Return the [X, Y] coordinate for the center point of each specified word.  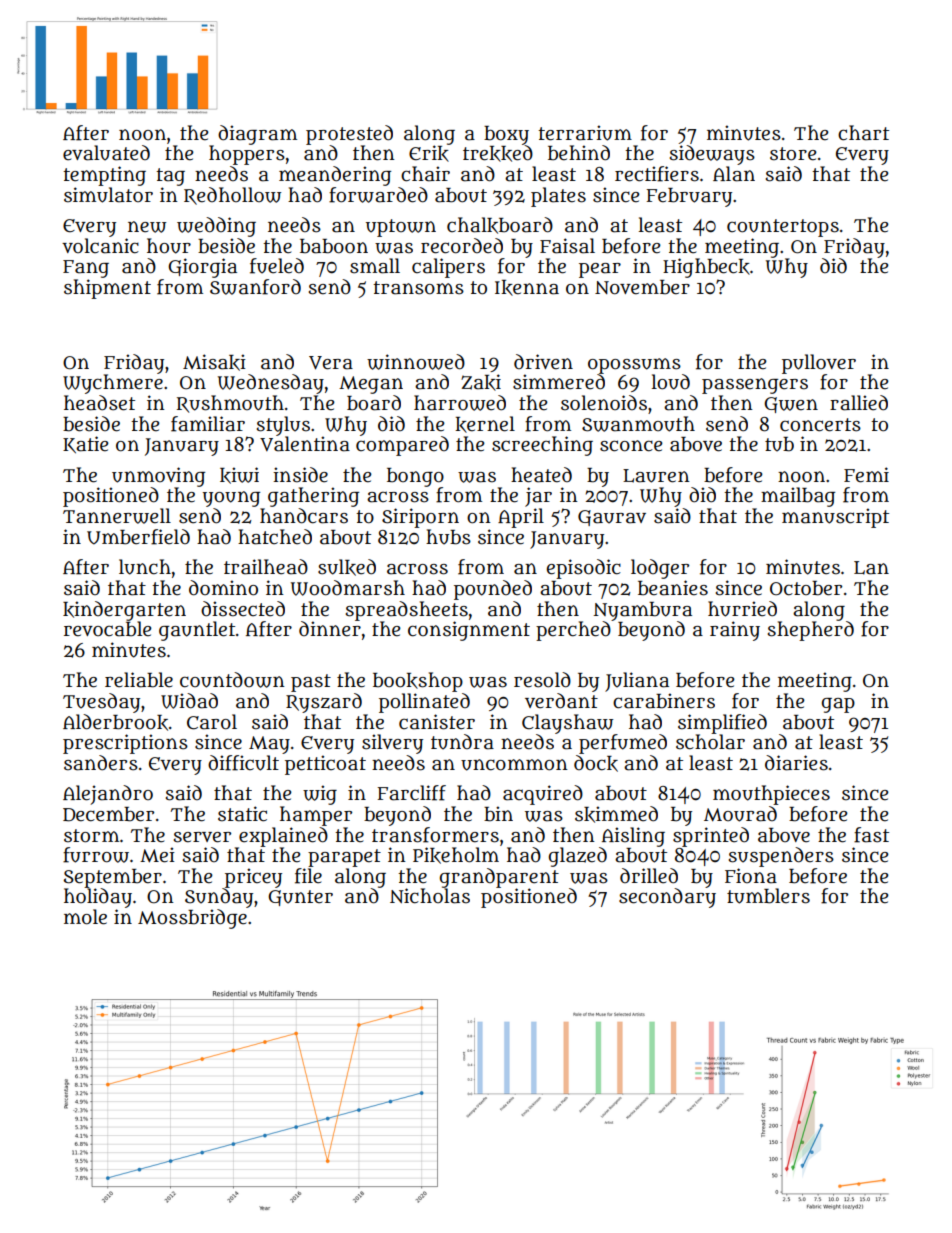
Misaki [214, 362]
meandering [335, 176]
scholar [710, 742]
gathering [313, 497]
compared [402, 446]
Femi [866, 475]
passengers [755, 386]
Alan [734, 174]
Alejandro [108, 795]
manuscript [835, 518]
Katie [86, 444]
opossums [634, 366]
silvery [392, 744]
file [308, 876]
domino [223, 588]
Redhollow [232, 196]
